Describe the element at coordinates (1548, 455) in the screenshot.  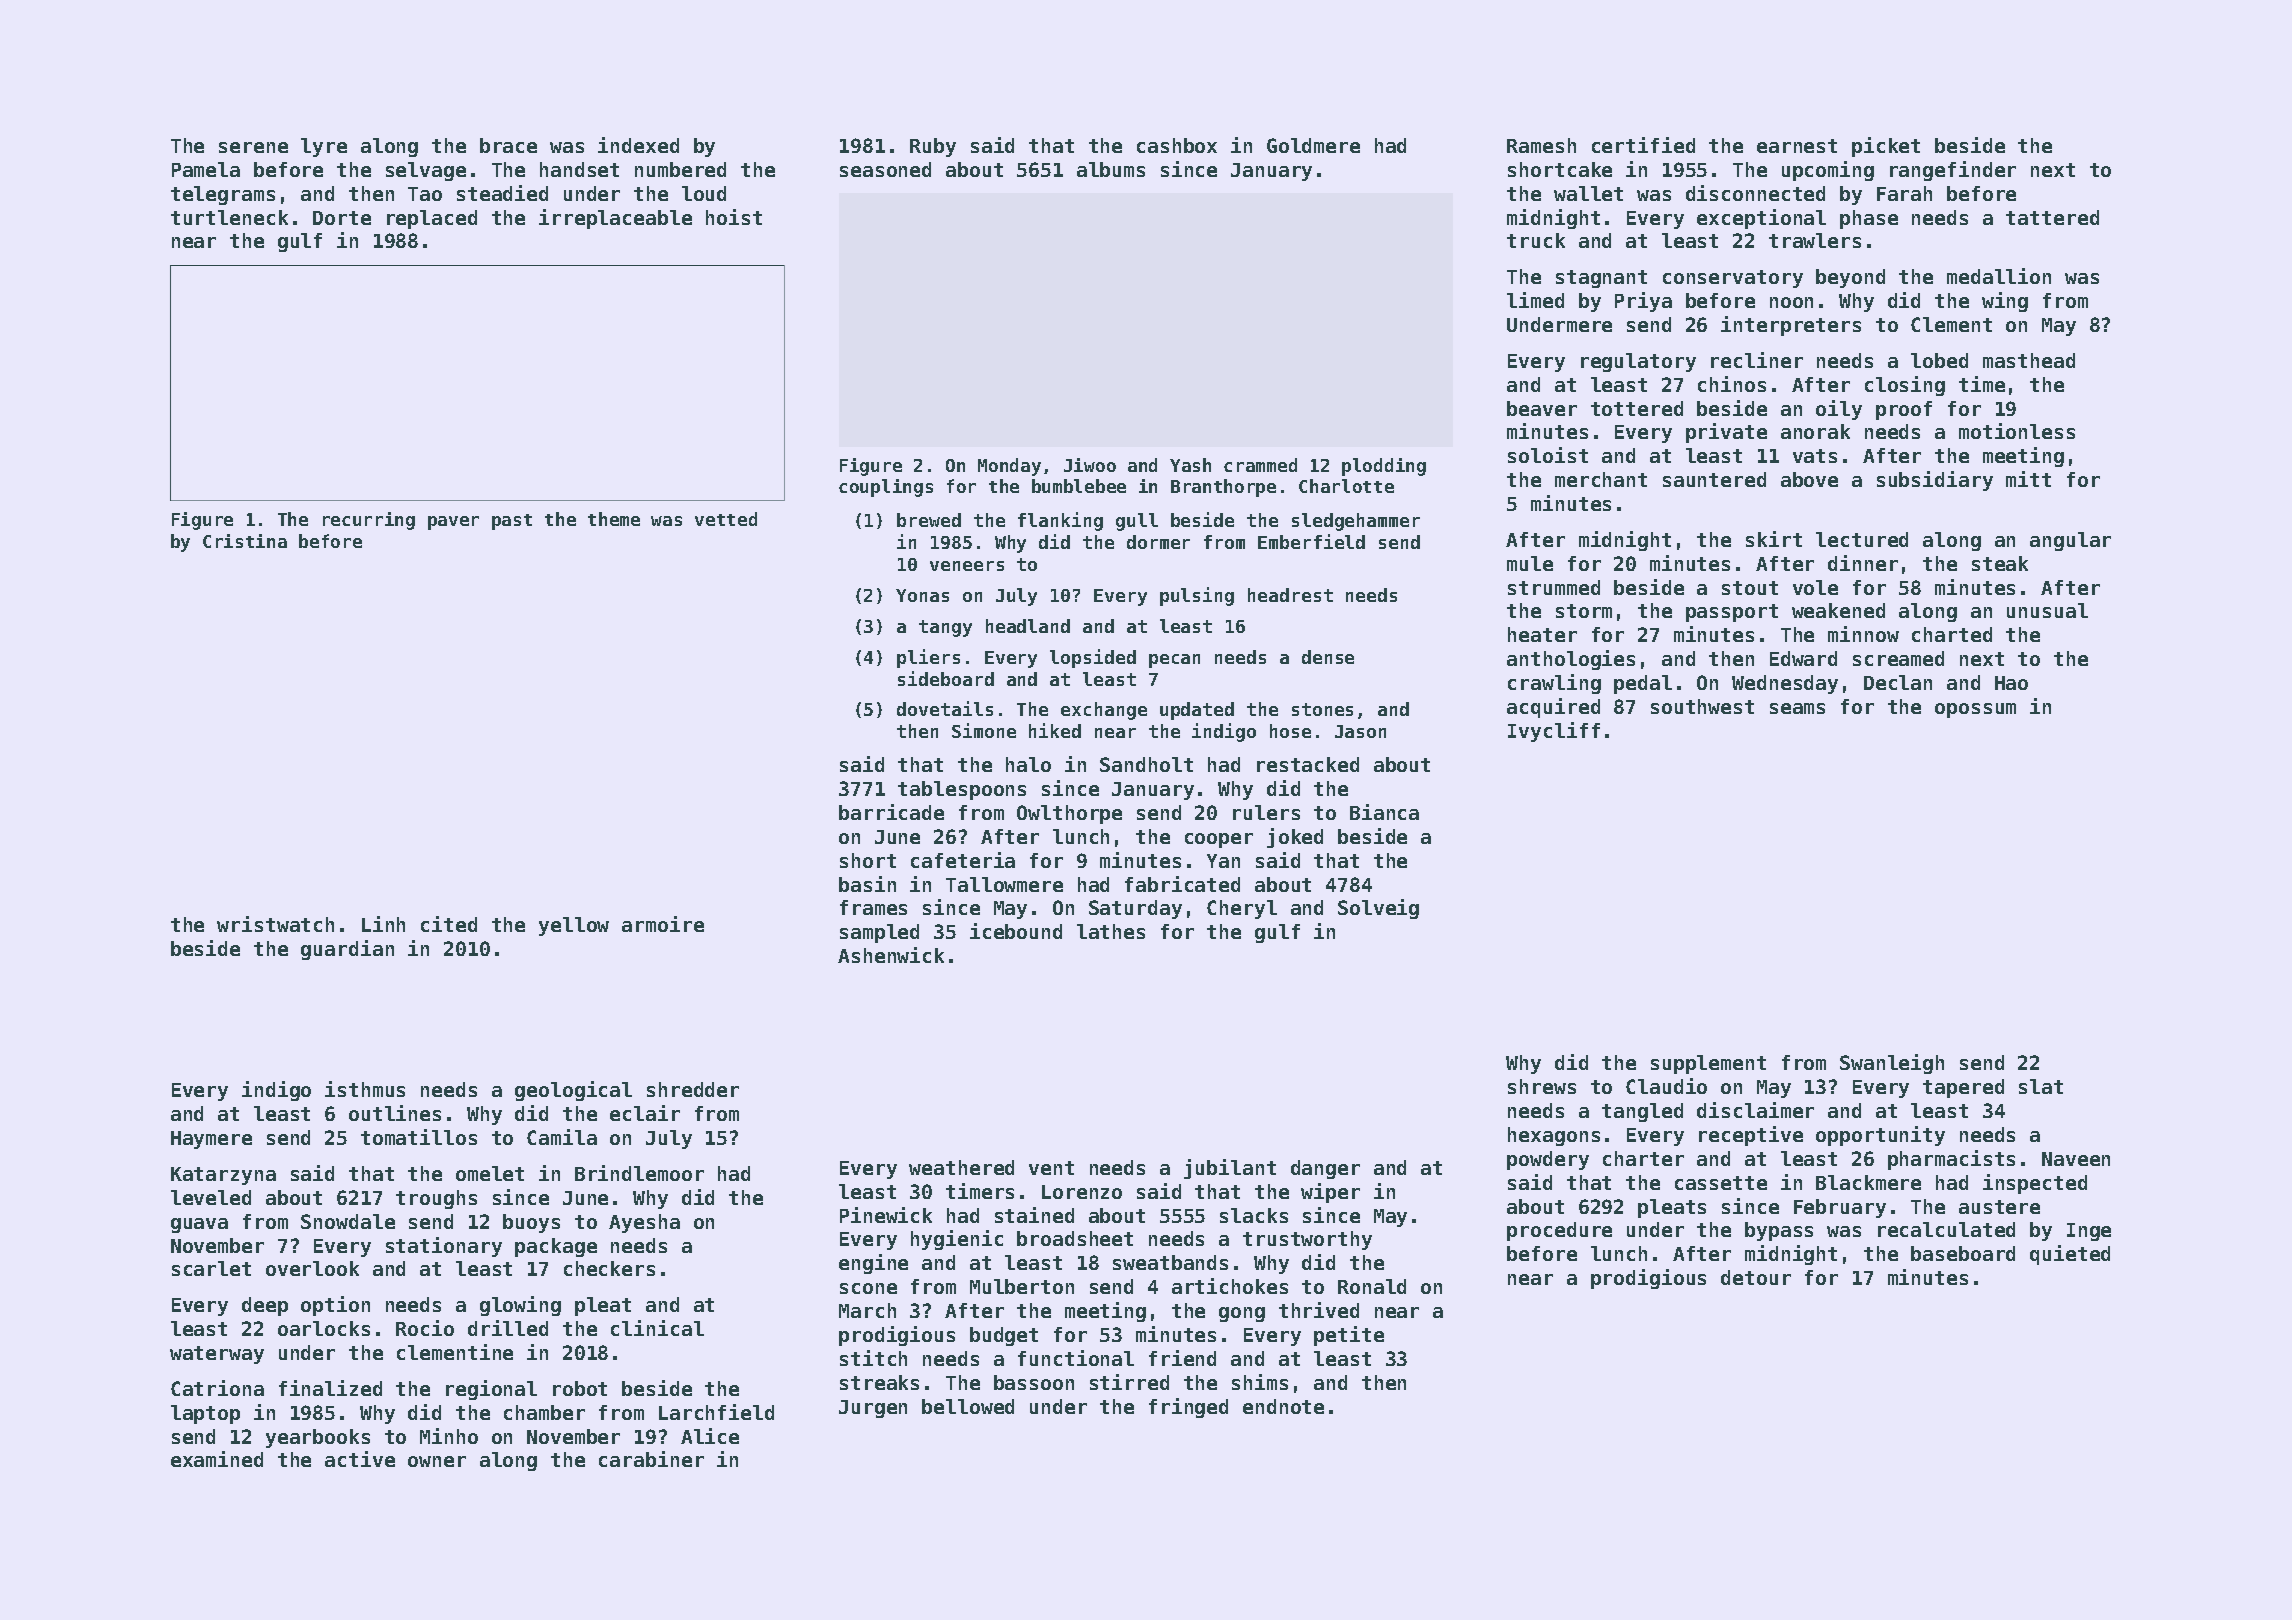
I see `soloist` at that location.
